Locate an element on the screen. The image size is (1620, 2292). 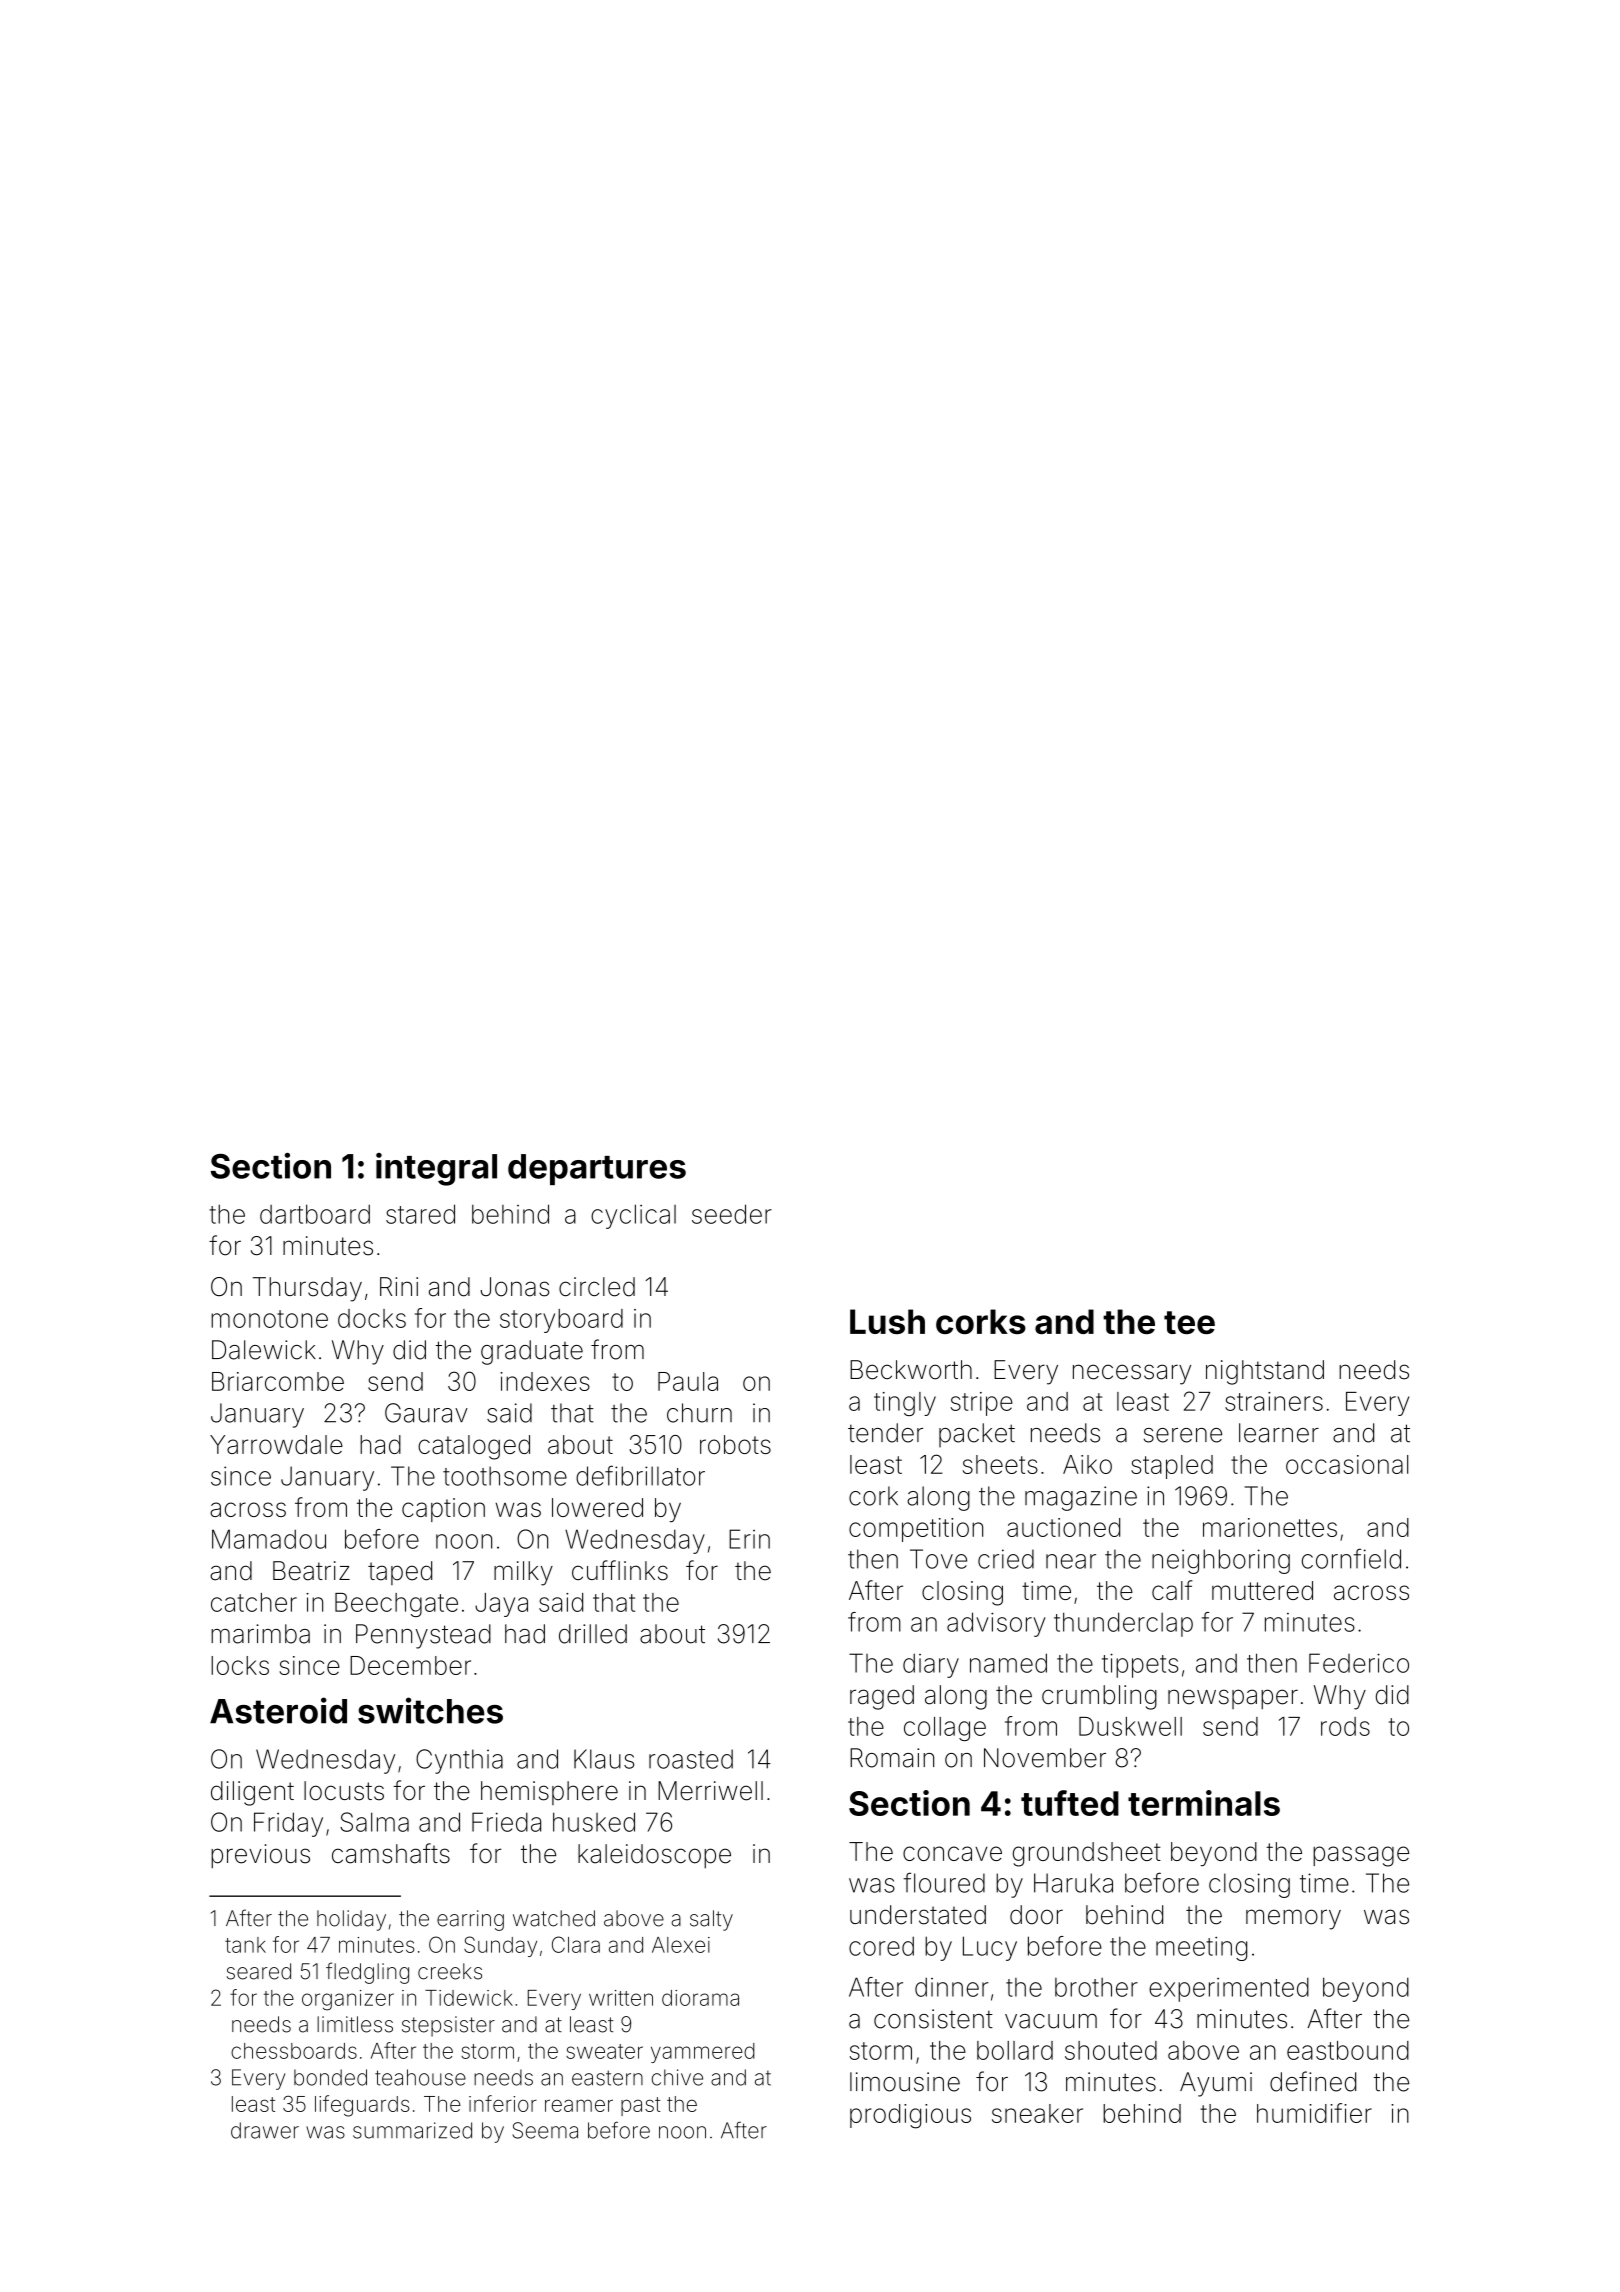
dartboard is located at coordinates (315, 1214).
